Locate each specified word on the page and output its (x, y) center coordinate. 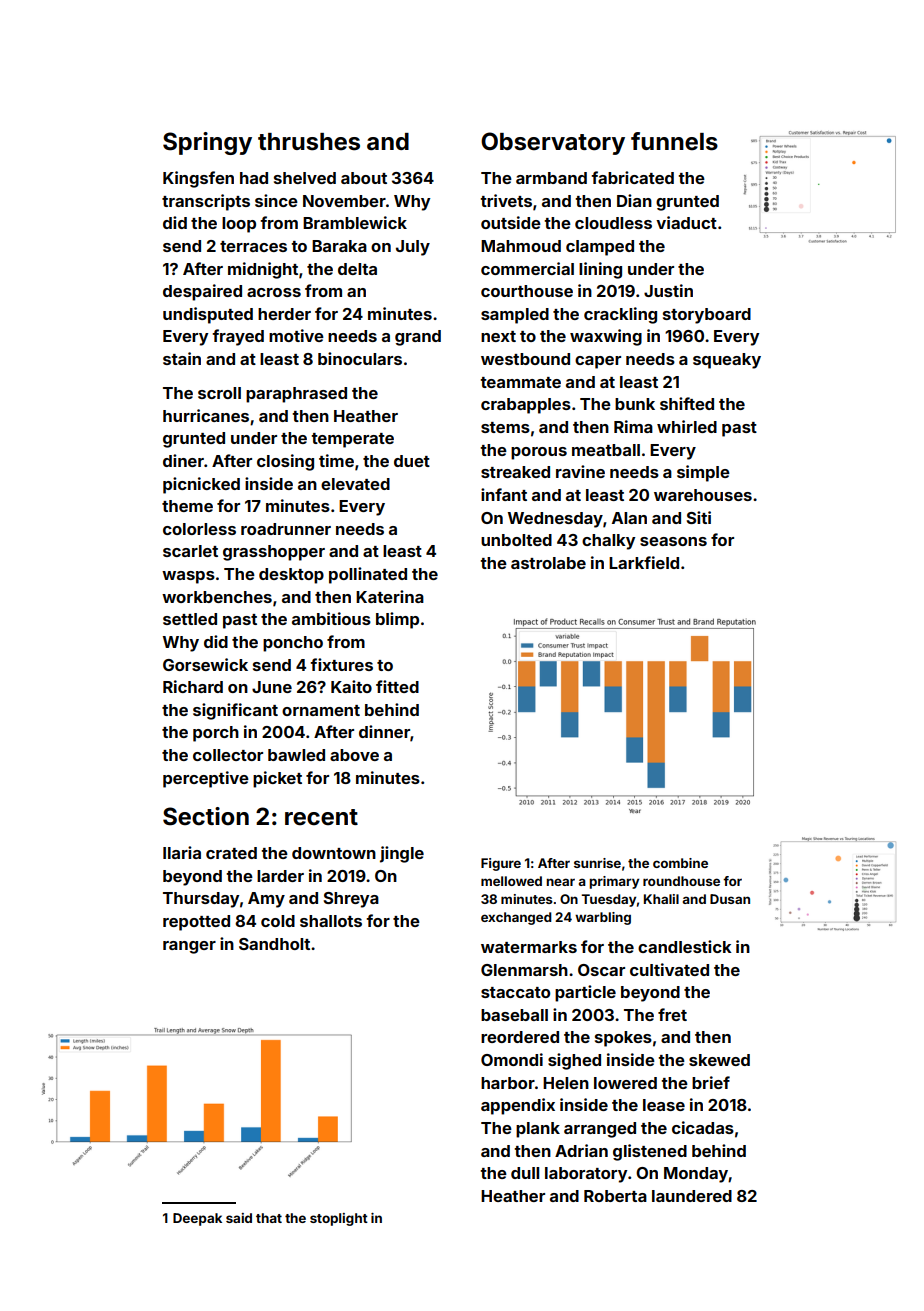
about (364, 178)
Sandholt (274, 944)
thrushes (309, 142)
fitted (397, 686)
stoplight (339, 1219)
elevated (355, 484)
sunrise (597, 863)
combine (680, 863)
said (239, 1218)
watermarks (529, 947)
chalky (608, 542)
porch (216, 734)
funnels (674, 141)
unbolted (516, 540)
